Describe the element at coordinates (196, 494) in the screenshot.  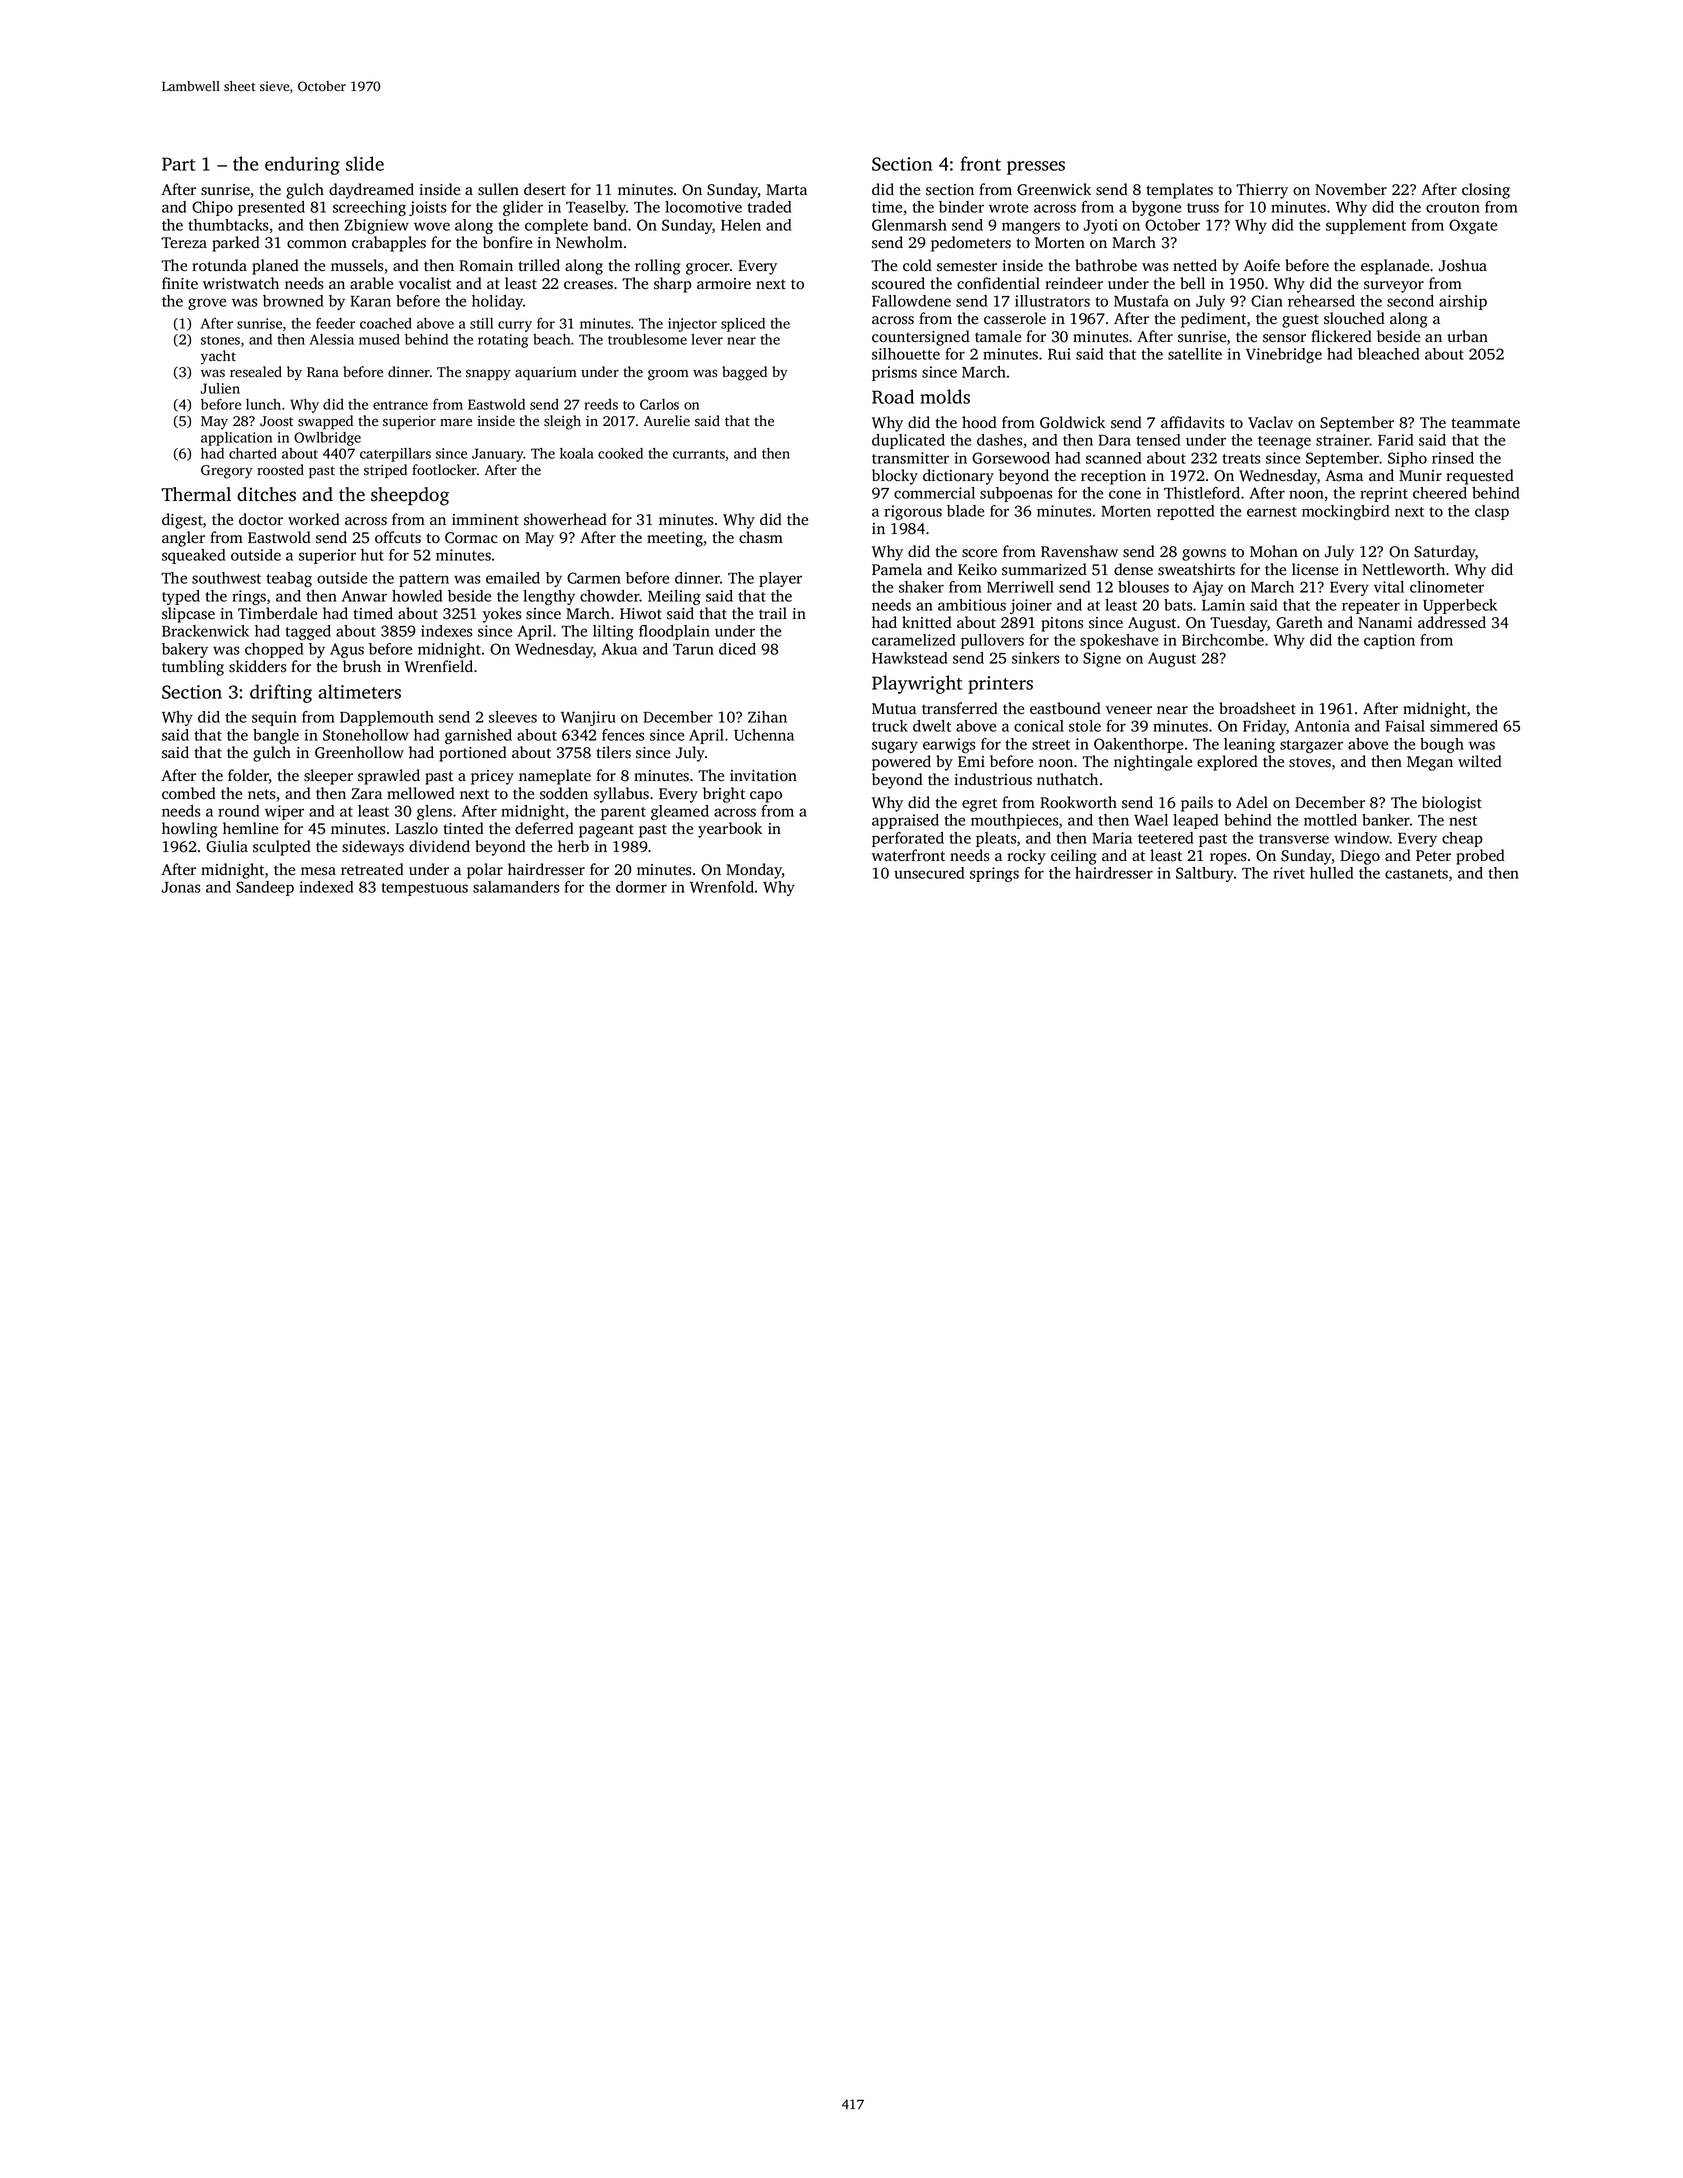
I see `Thermal` at that location.
